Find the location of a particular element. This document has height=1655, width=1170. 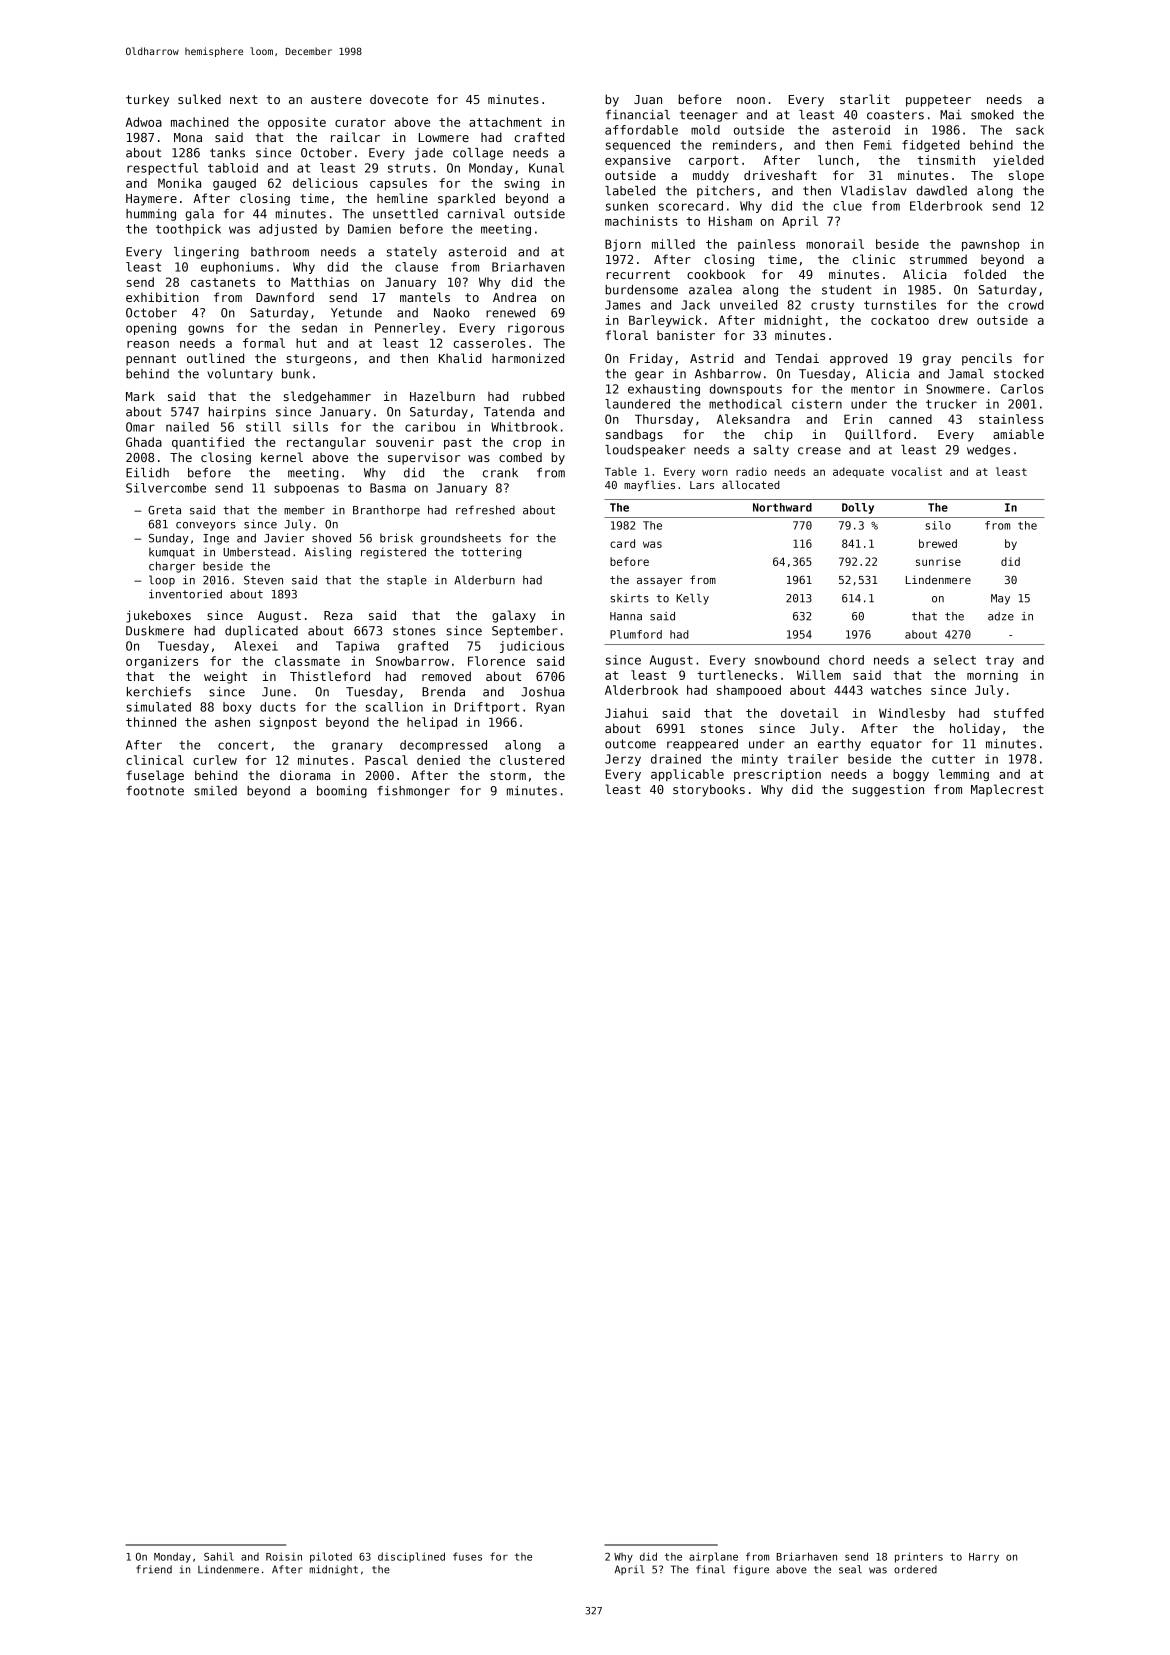

Femi is located at coordinates (878, 145).
